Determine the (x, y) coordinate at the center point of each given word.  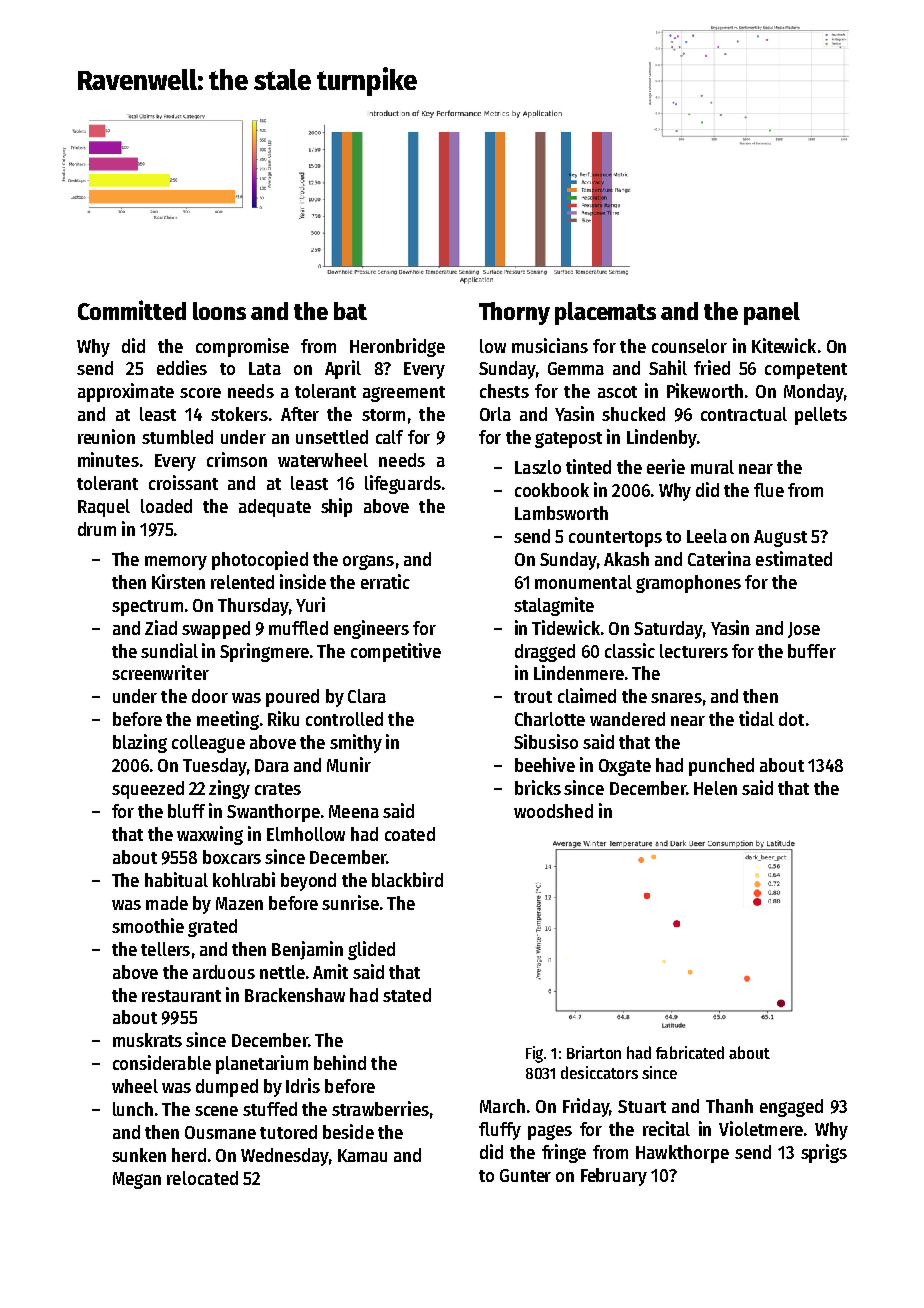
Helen (715, 788)
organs (368, 562)
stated (407, 995)
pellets (821, 416)
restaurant (181, 996)
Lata (265, 368)
